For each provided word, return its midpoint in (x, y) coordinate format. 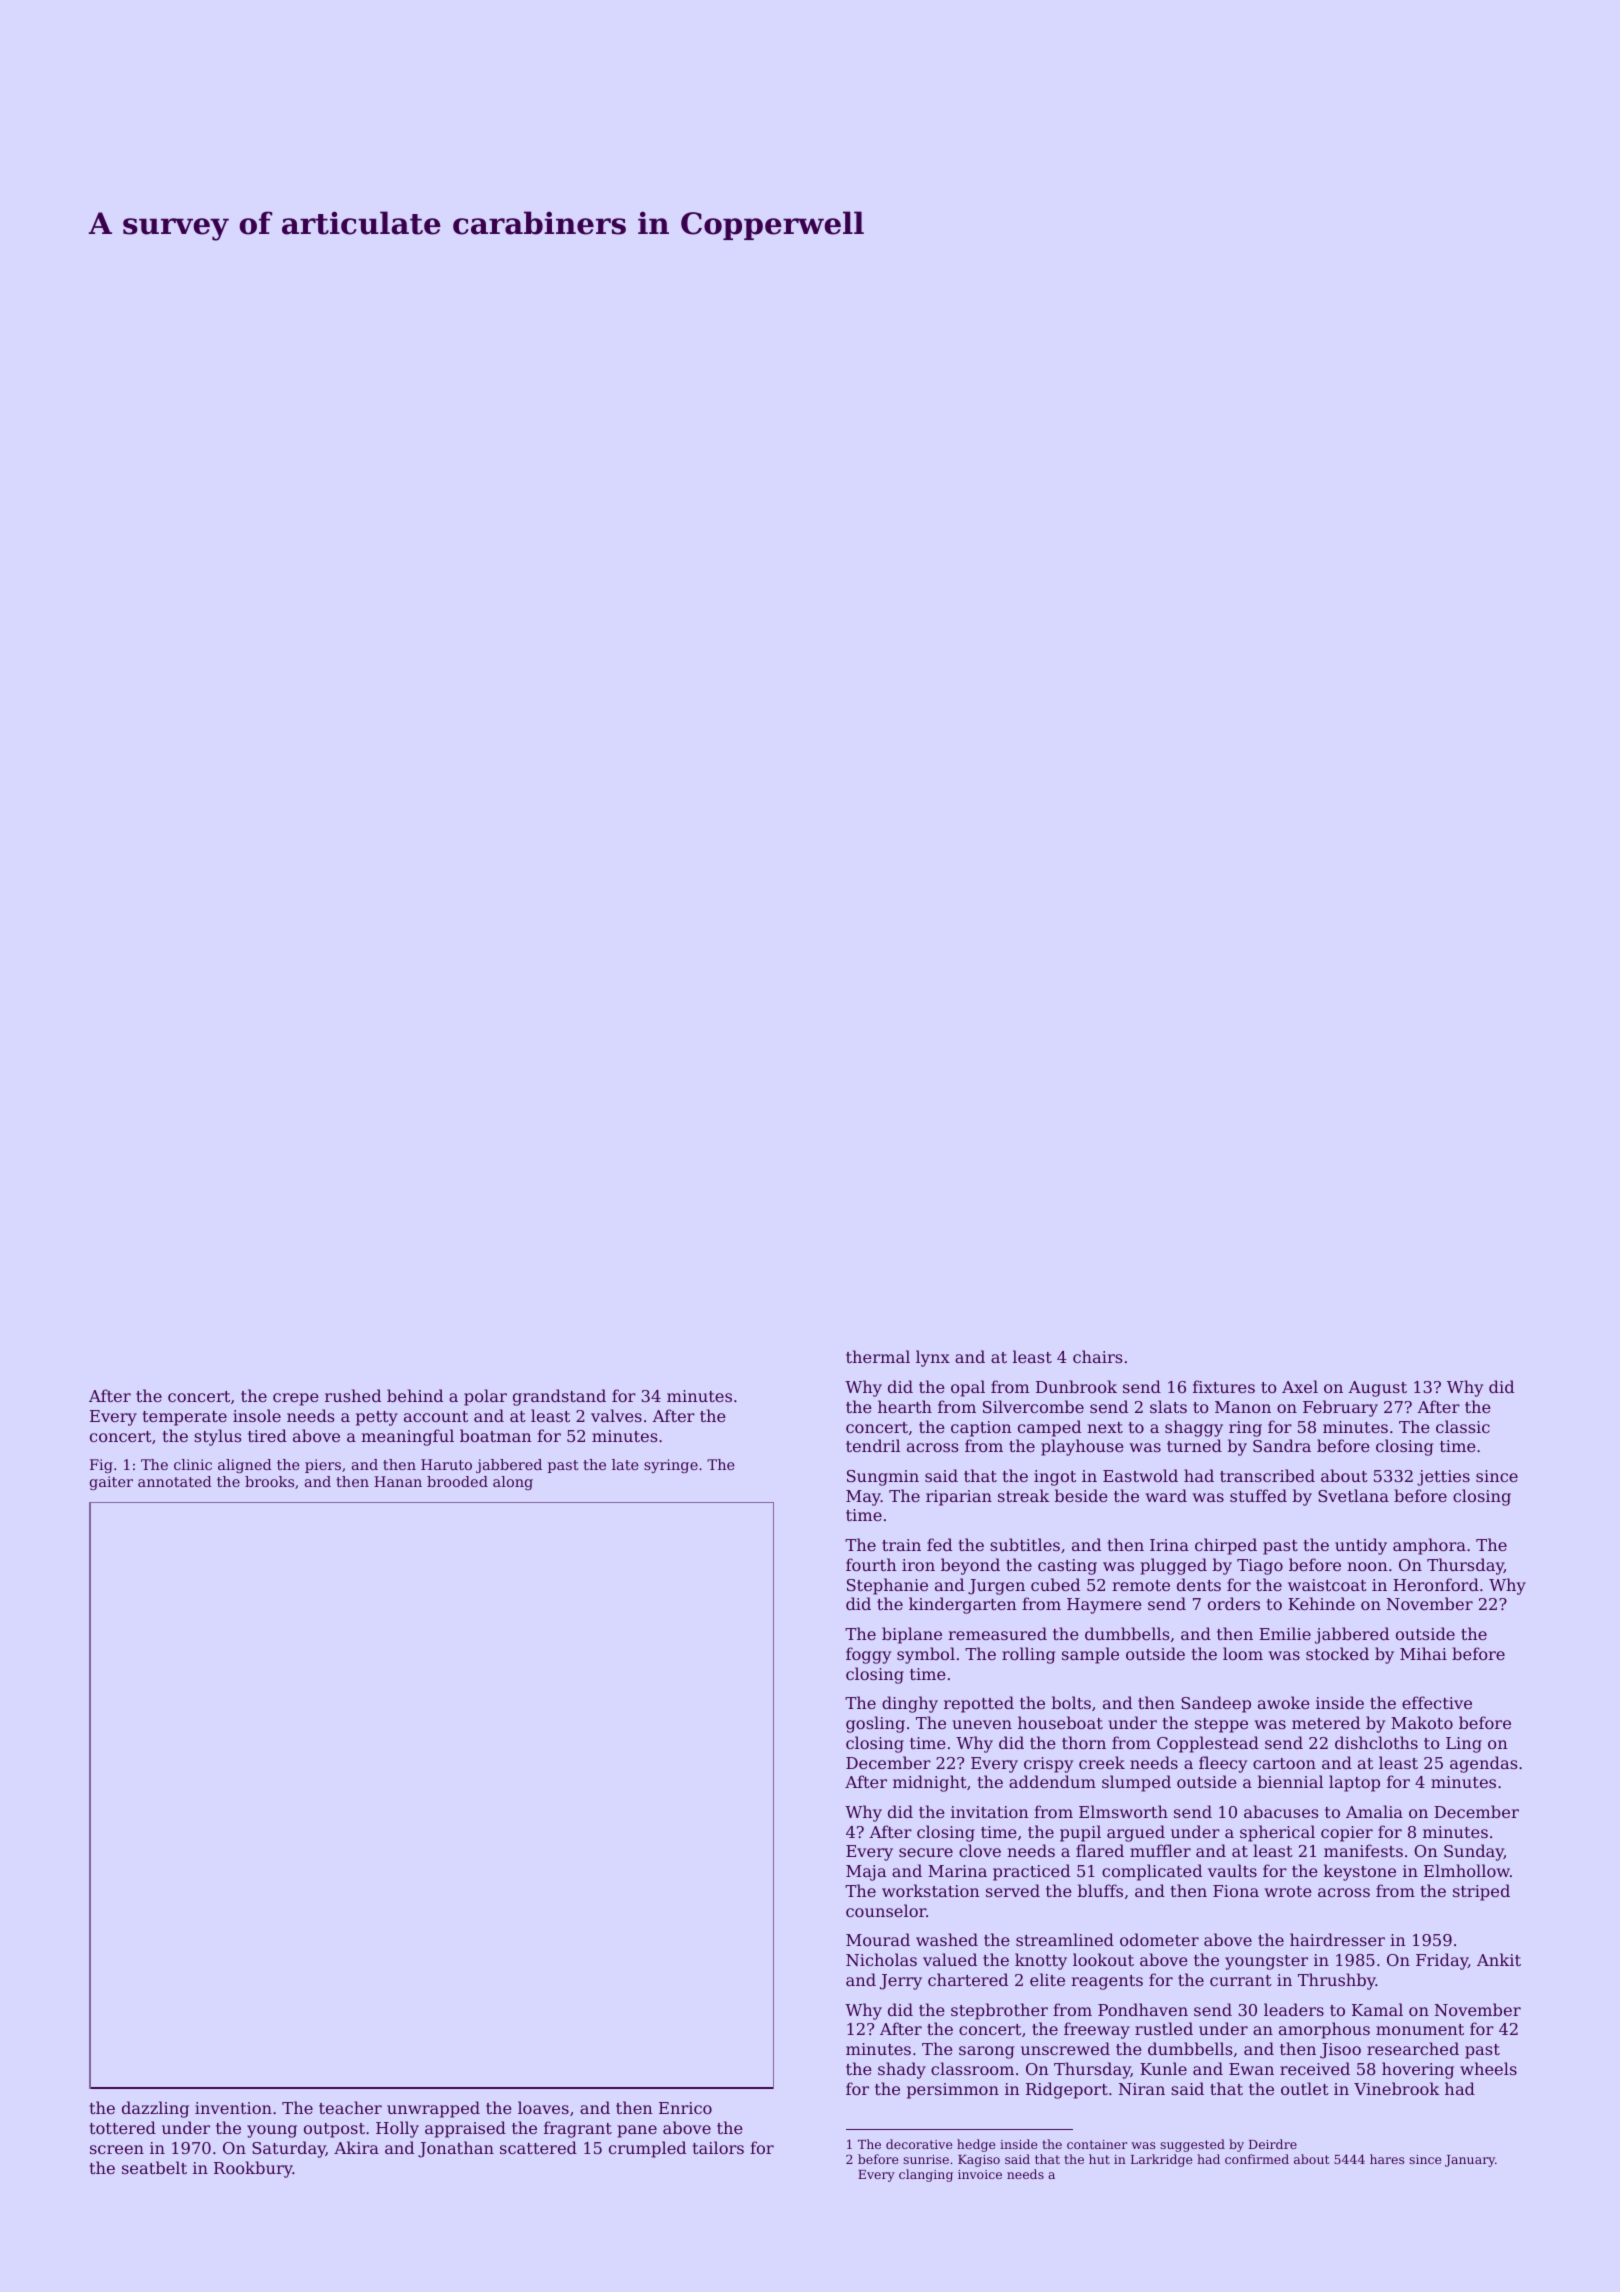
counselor (886, 1910)
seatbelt (154, 2167)
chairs (1098, 1356)
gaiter (111, 1483)
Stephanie (887, 1586)
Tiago (1260, 1567)
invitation (990, 1812)
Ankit (1499, 1959)
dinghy (910, 1704)
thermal (878, 1356)
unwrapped (433, 2109)
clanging (926, 2175)
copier (1347, 1834)
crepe (296, 1399)
